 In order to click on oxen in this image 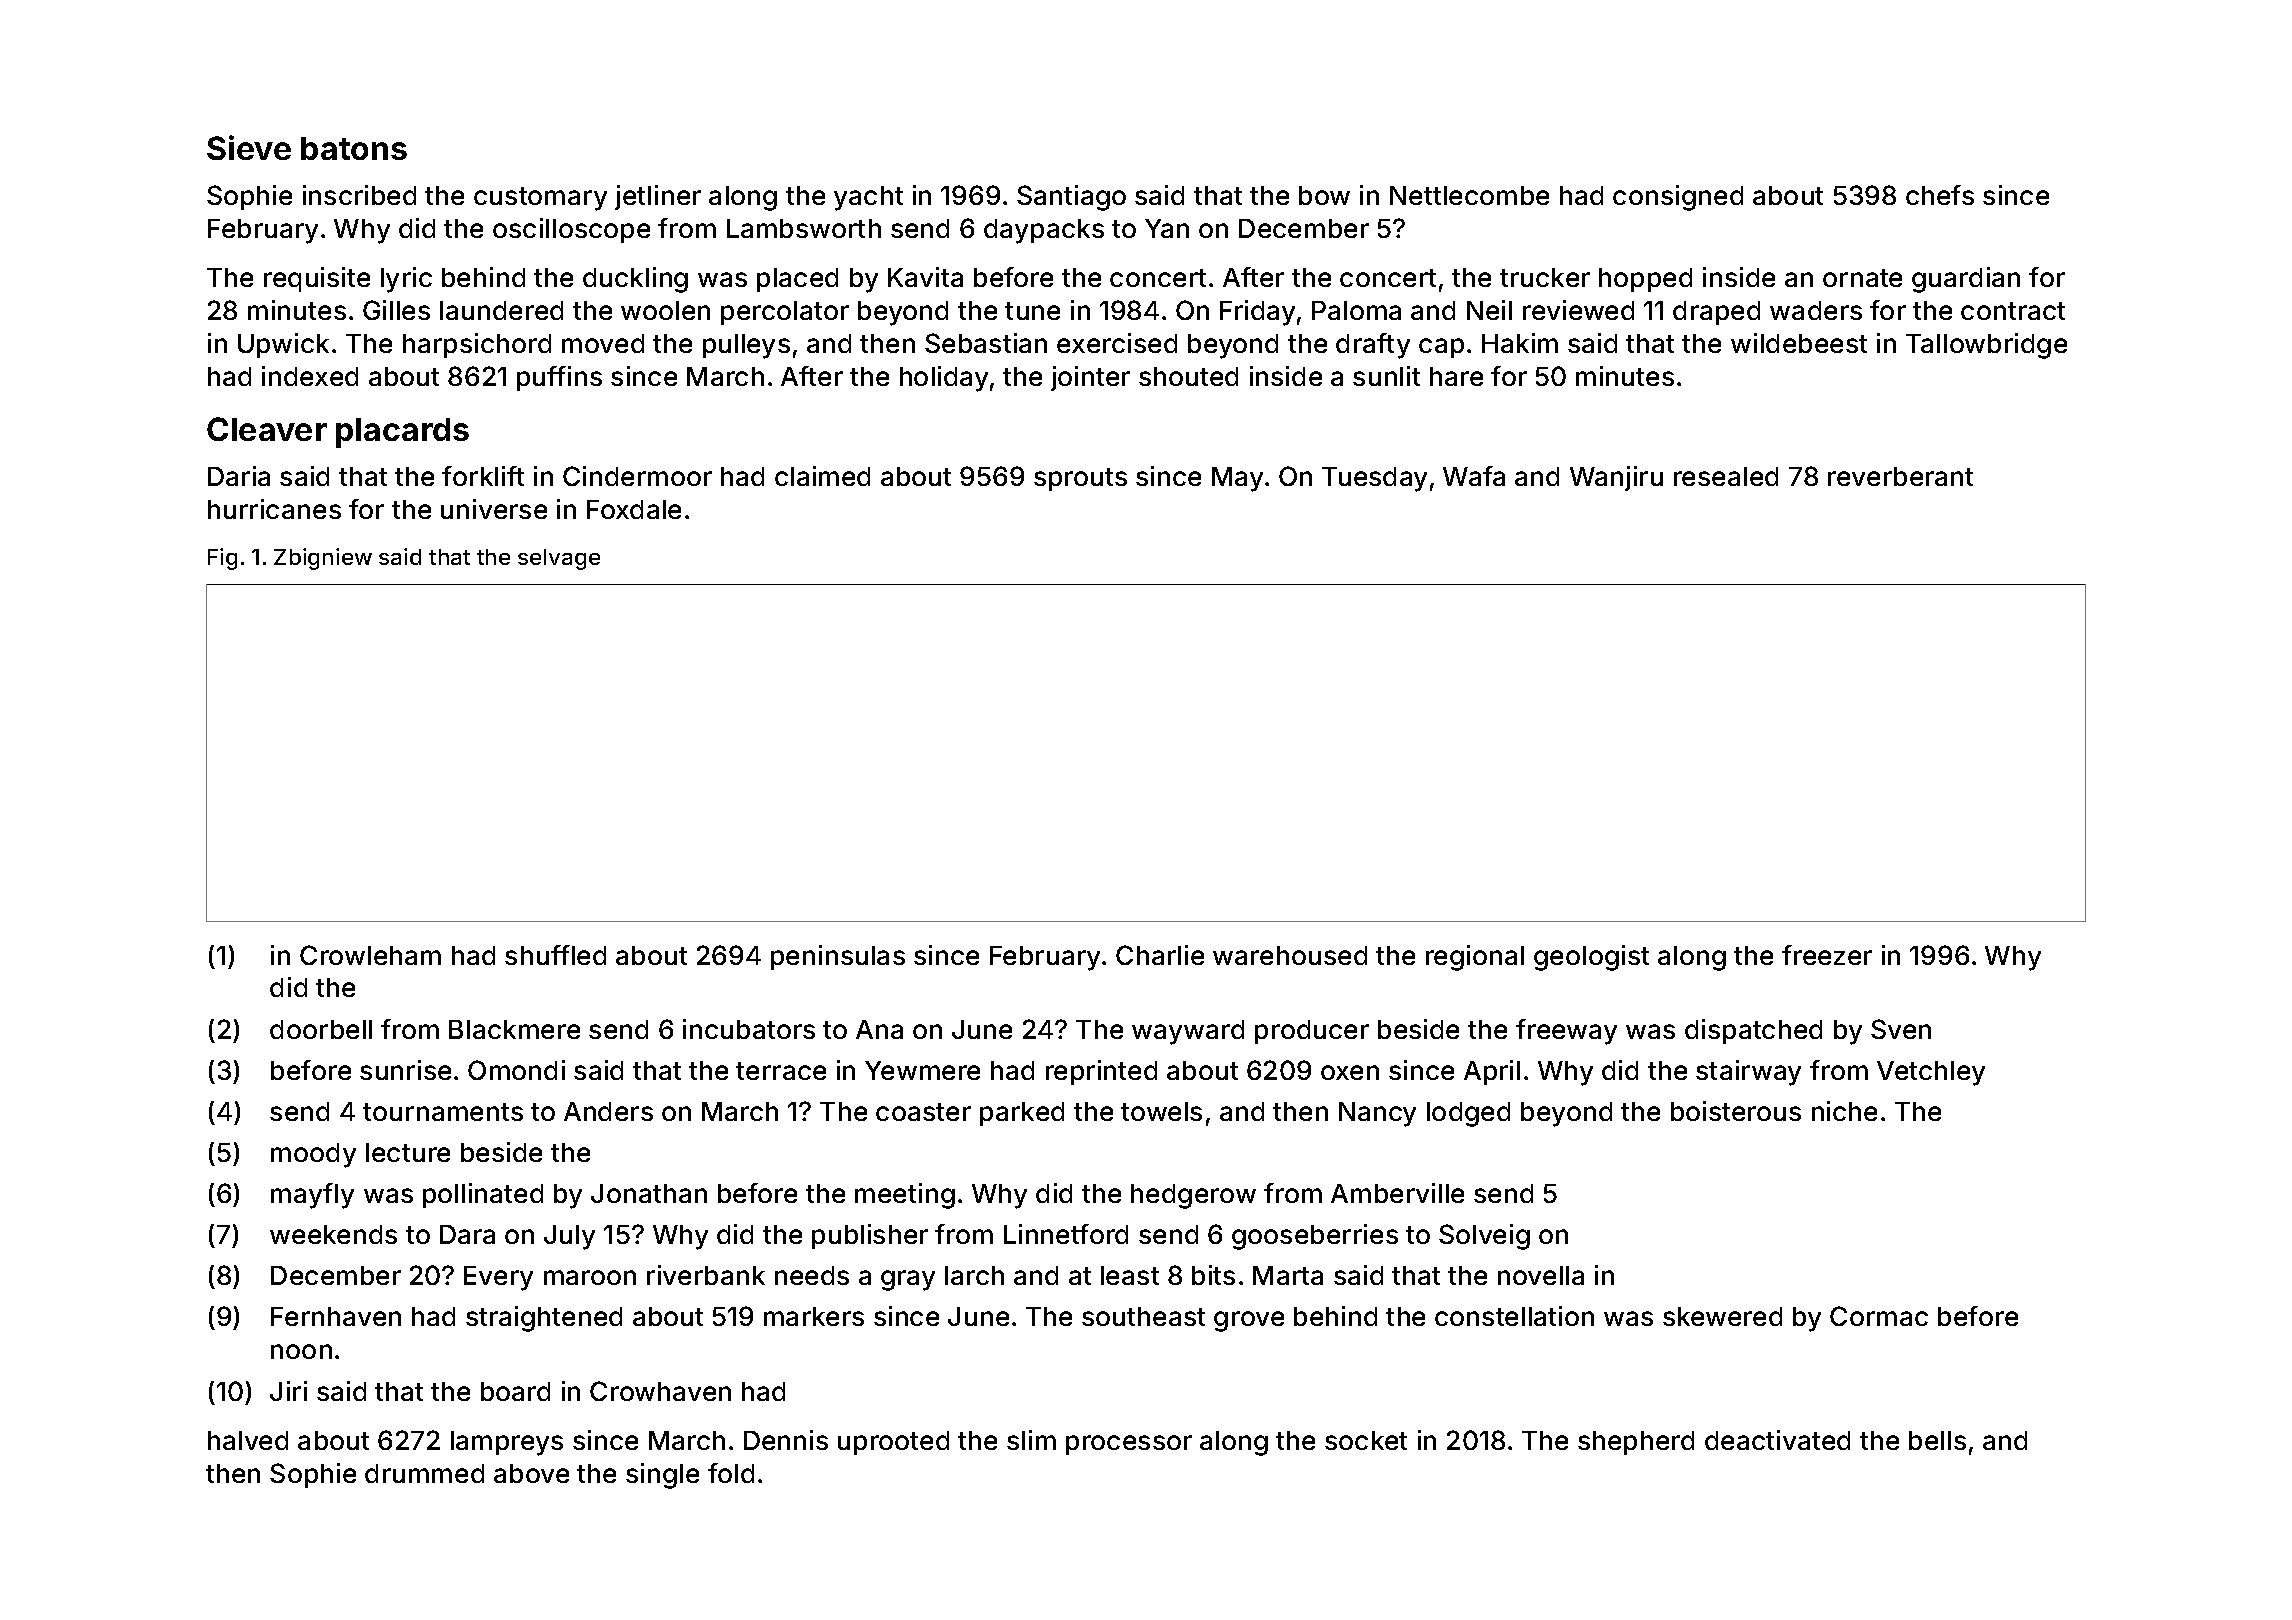, I will do `click(1350, 1072)`.
